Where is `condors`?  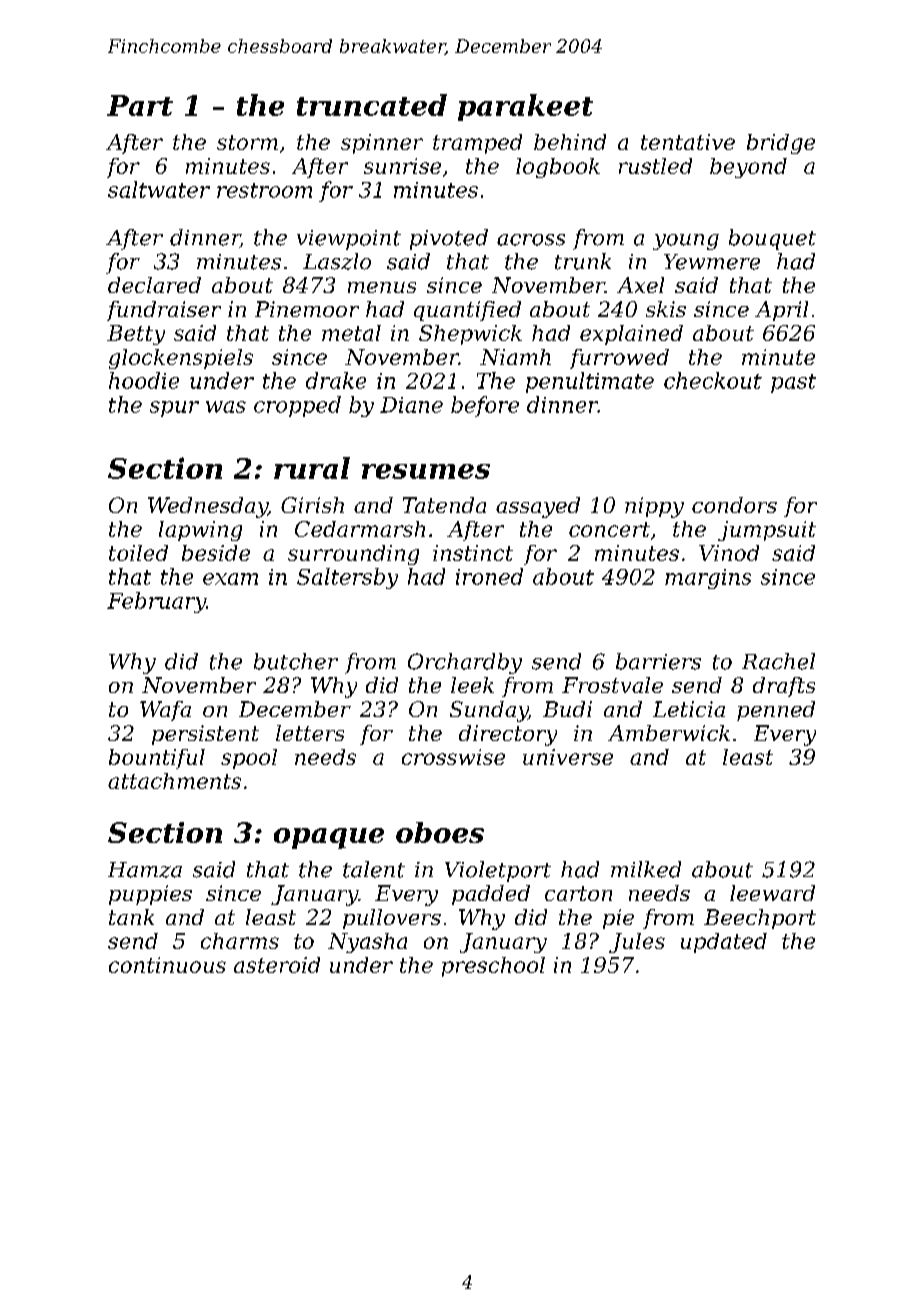
condors is located at coordinates (734, 505).
